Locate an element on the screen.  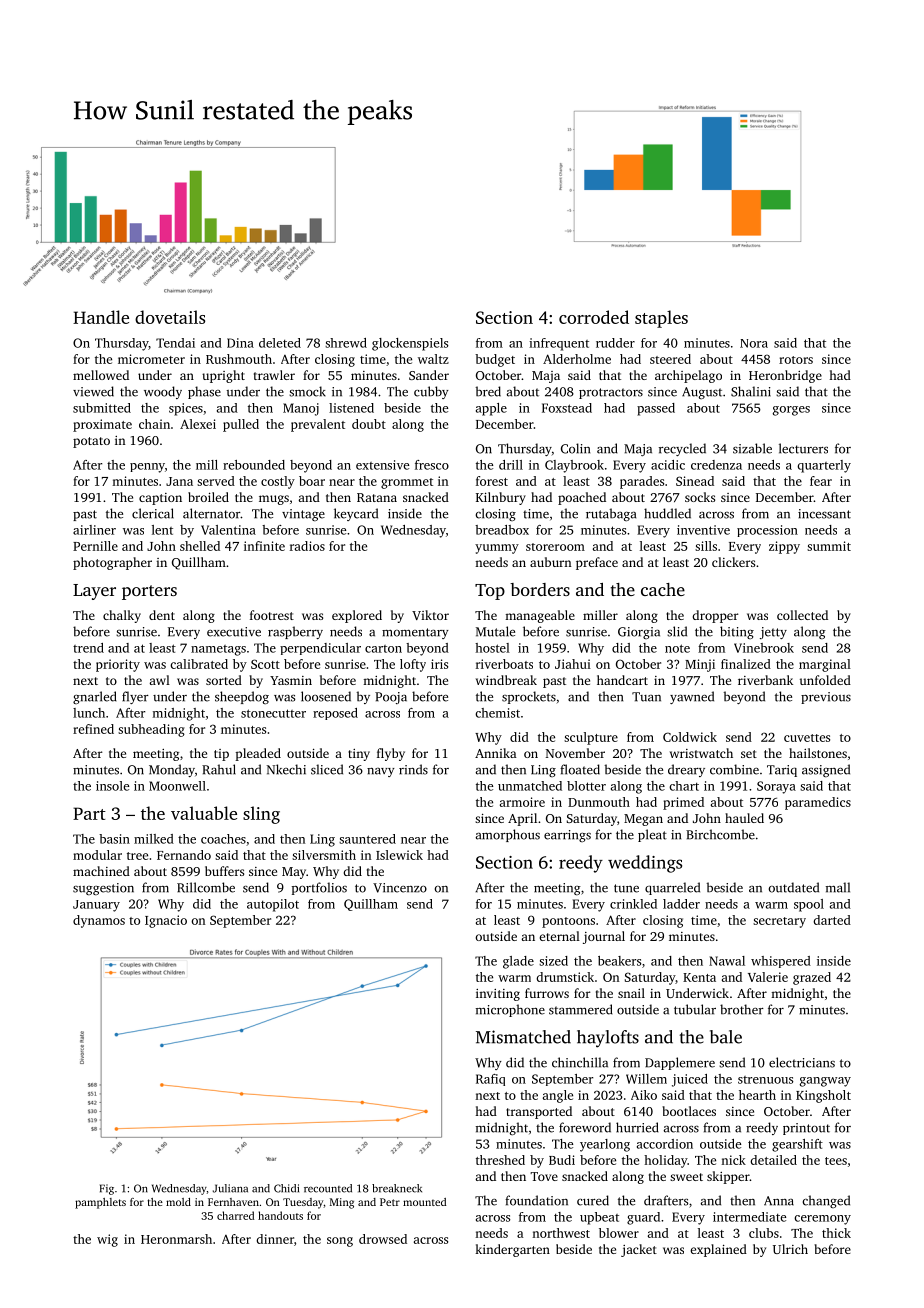
windbreak is located at coordinates (506, 680).
